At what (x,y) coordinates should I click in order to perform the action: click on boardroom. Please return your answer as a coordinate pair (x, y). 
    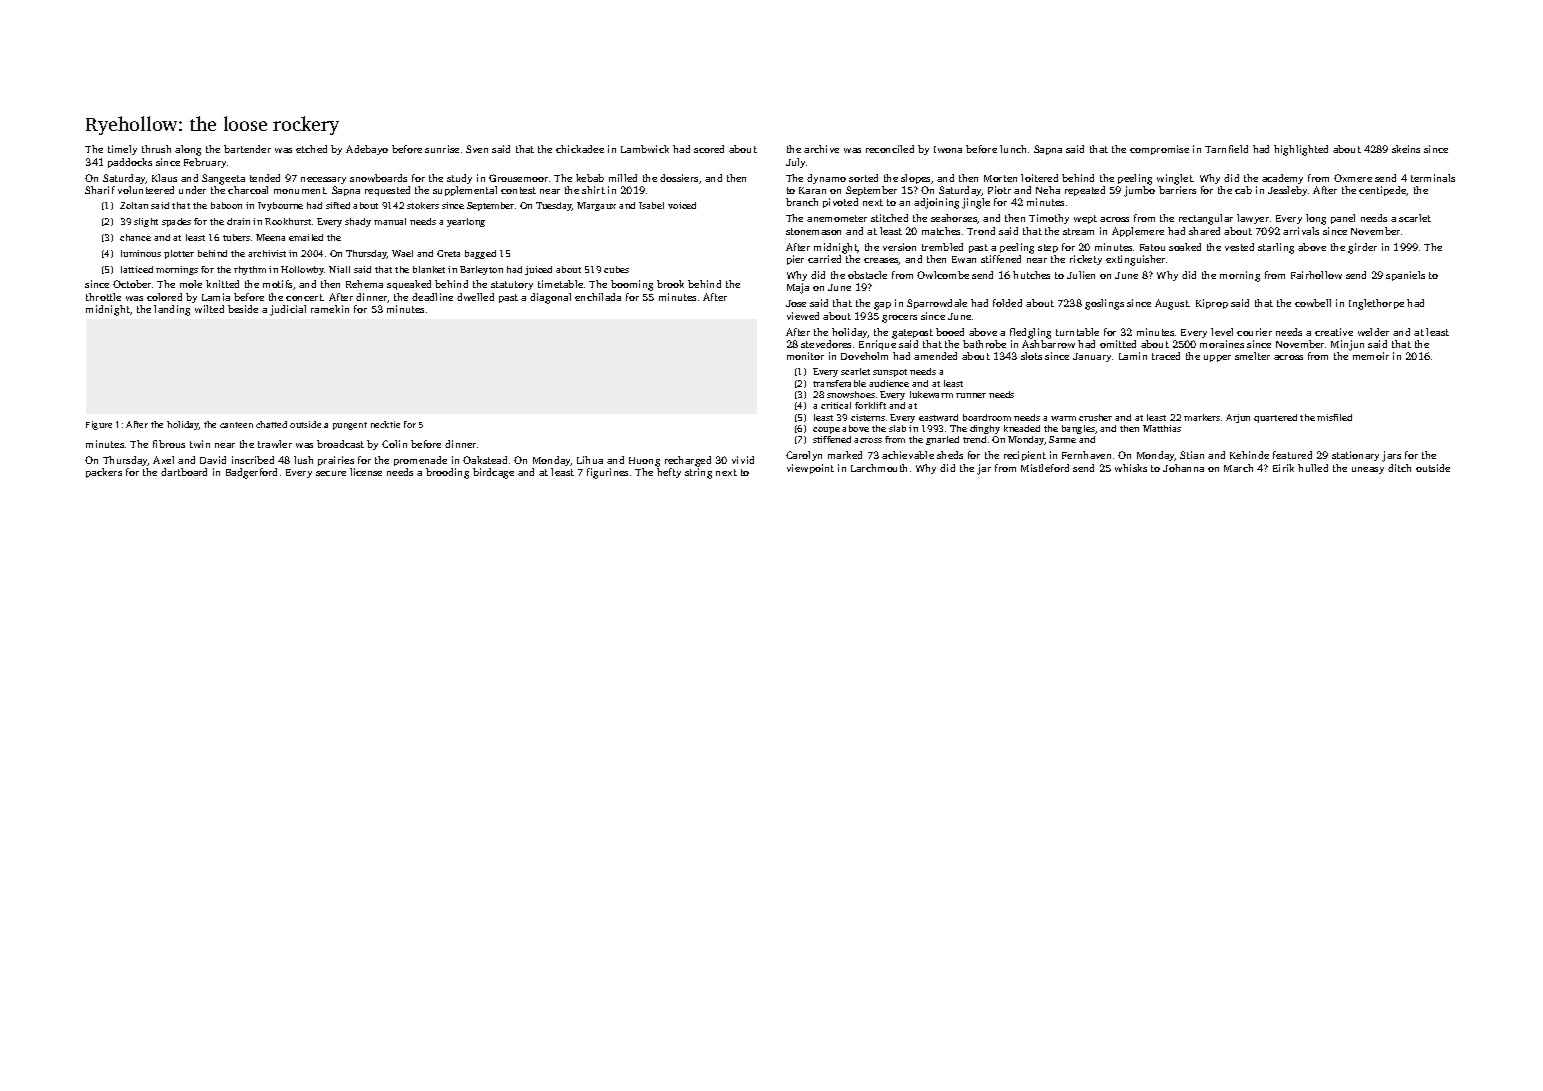
    Looking at the image, I should click on (987, 417).
